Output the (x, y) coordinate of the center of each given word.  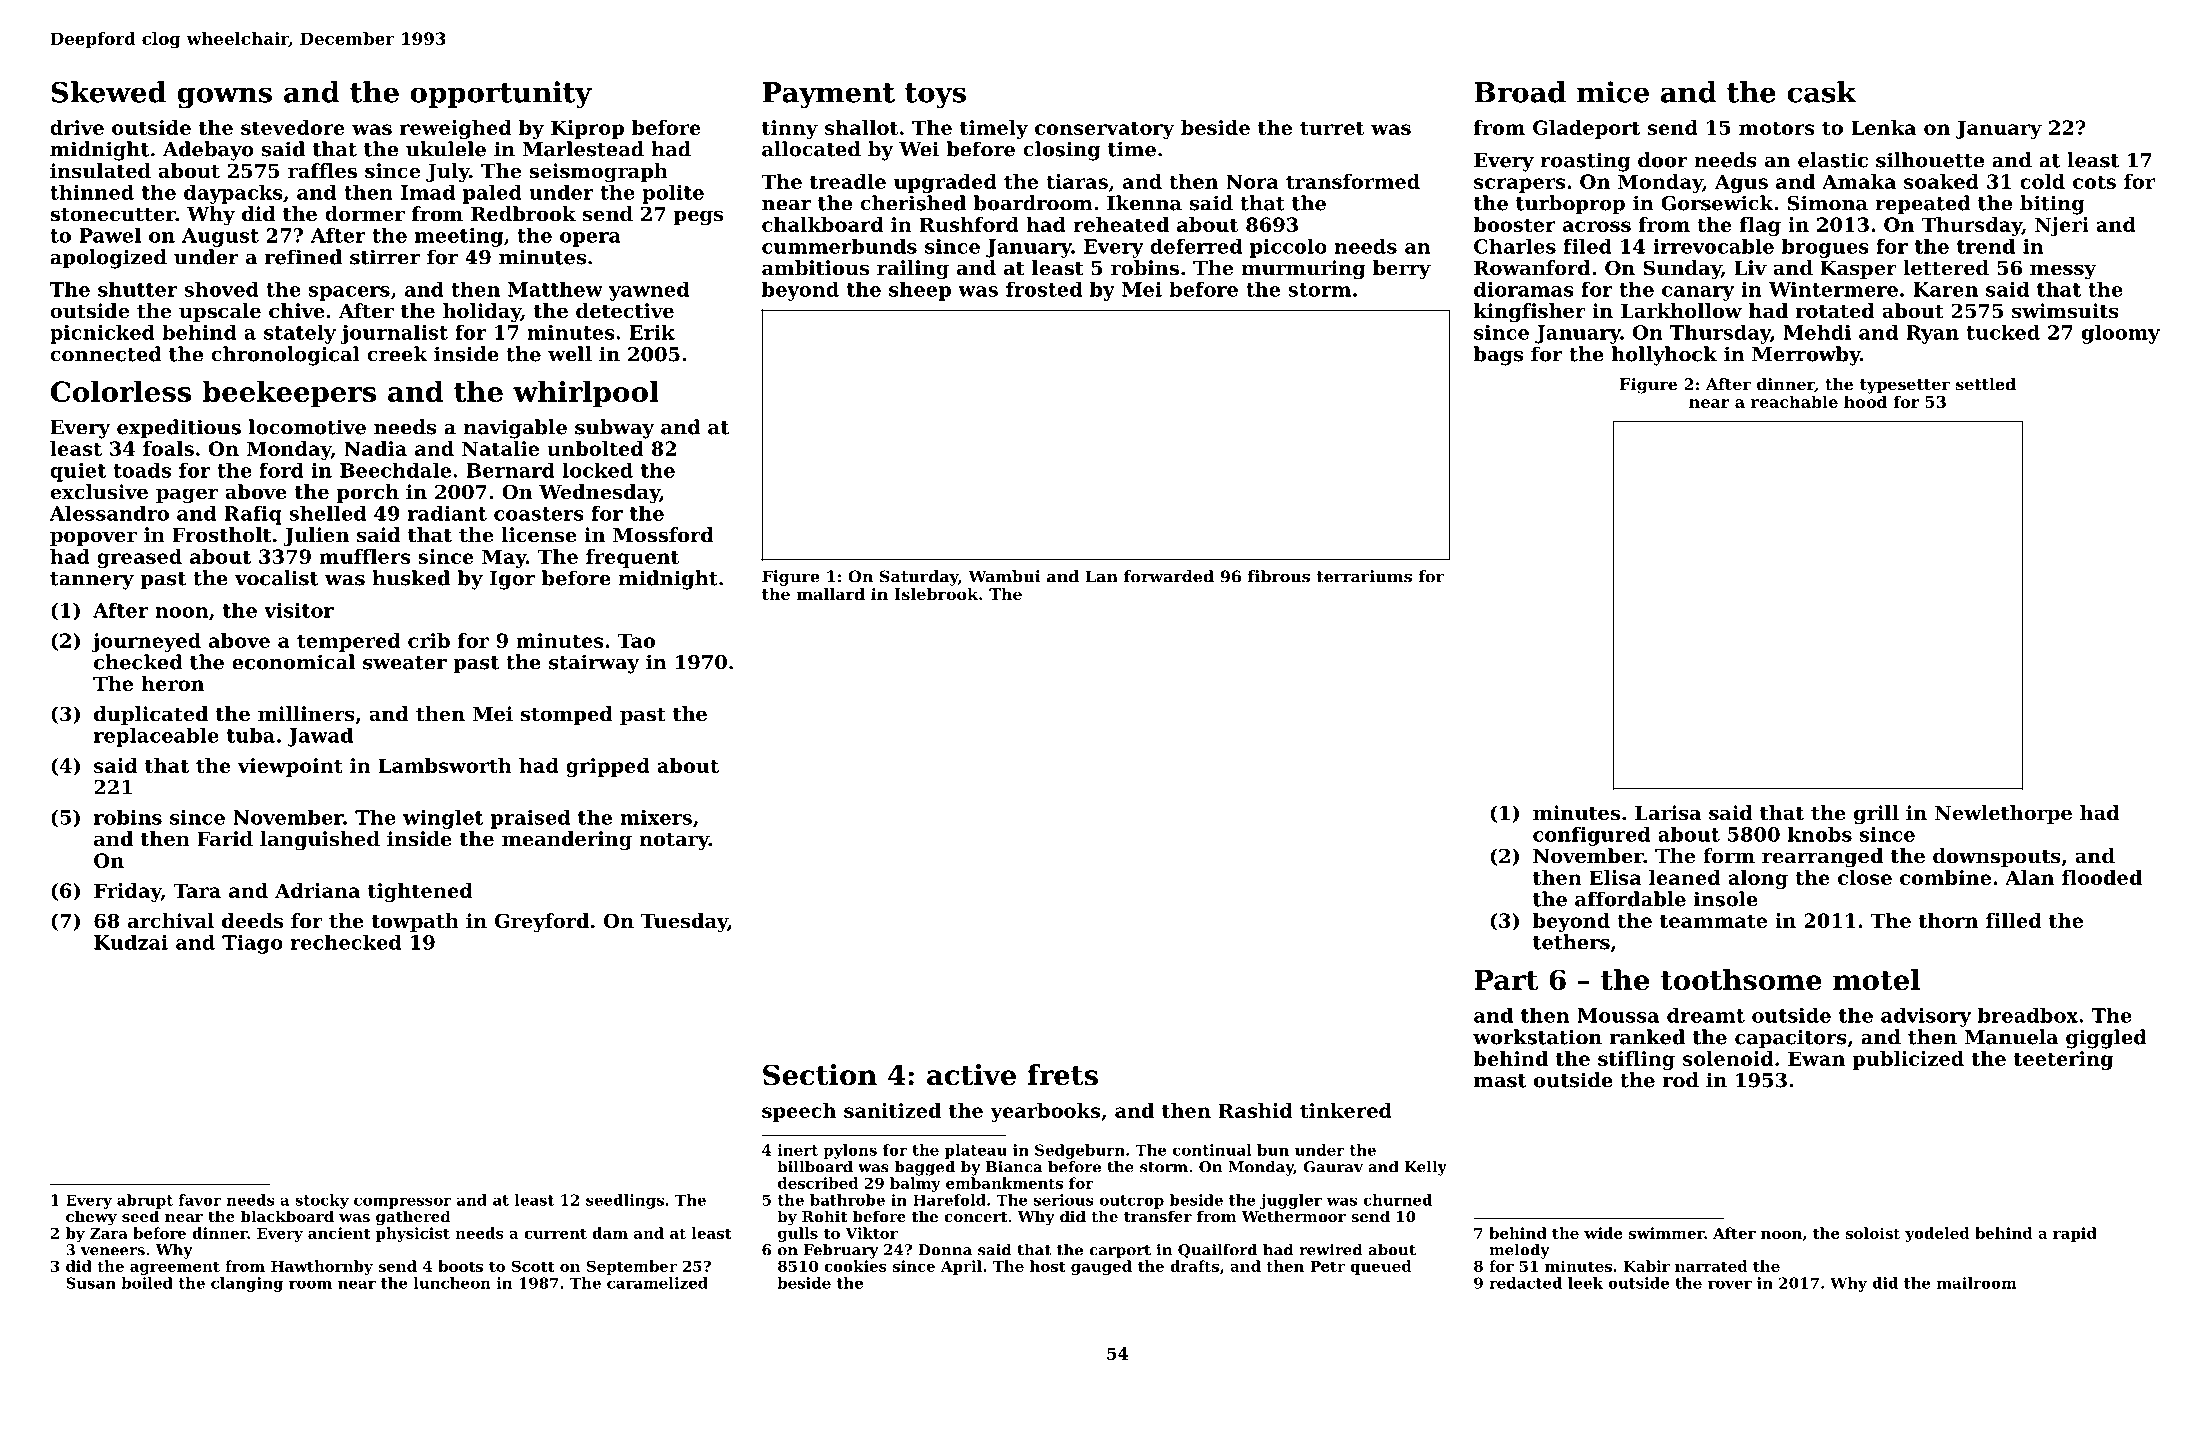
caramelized (657, 1283)
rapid (2075, 1234)
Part (1506, 980)
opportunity (501, 95)
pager (187, 496)
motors (1777, 128)
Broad (1520, 92)
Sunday (1682, 270)
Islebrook (936, 594)
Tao (636, 640)
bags (1498, 356)
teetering (2063, 1060)
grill (1876, 815)
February (841, 1251)
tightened (420, 892)
